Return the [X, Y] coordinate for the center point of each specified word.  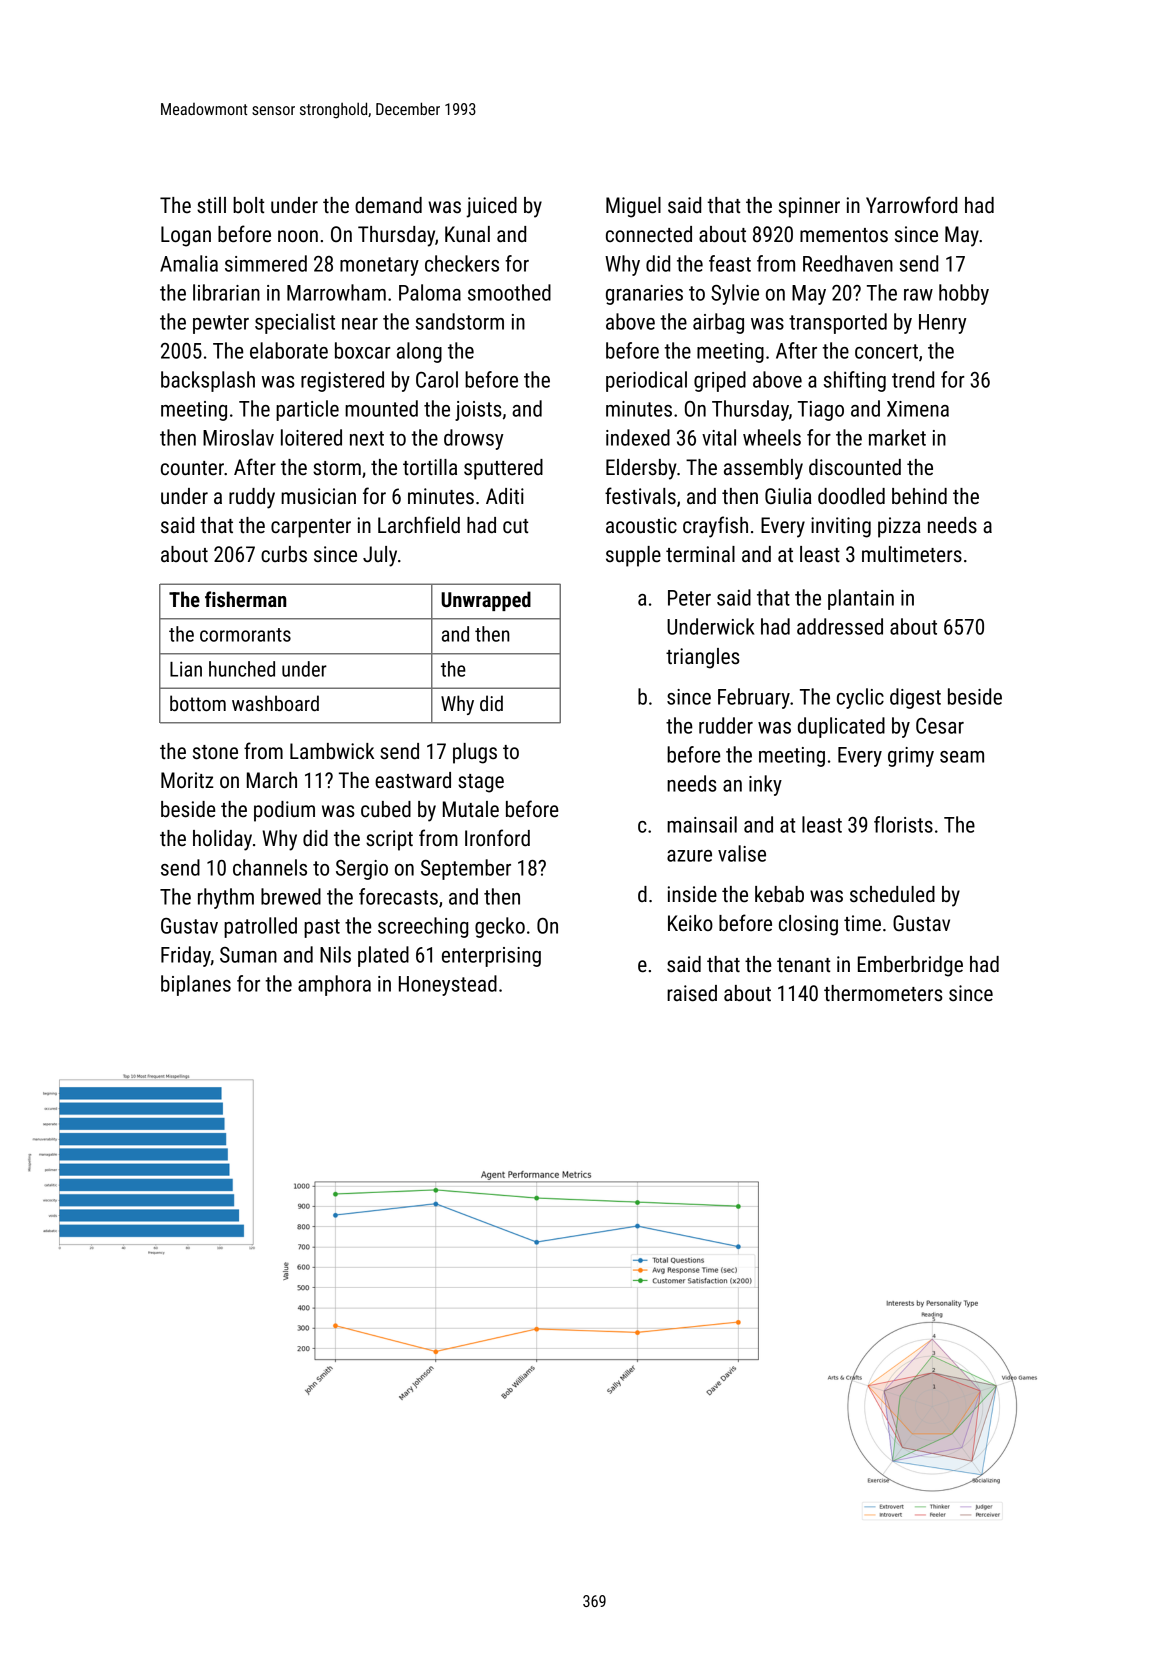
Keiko [690, 923]
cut [515, 526]
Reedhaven [848, 263]
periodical [646, 381]
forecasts [398, 896]
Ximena [918, 409]
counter [192, 468]
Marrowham [336, 292]
